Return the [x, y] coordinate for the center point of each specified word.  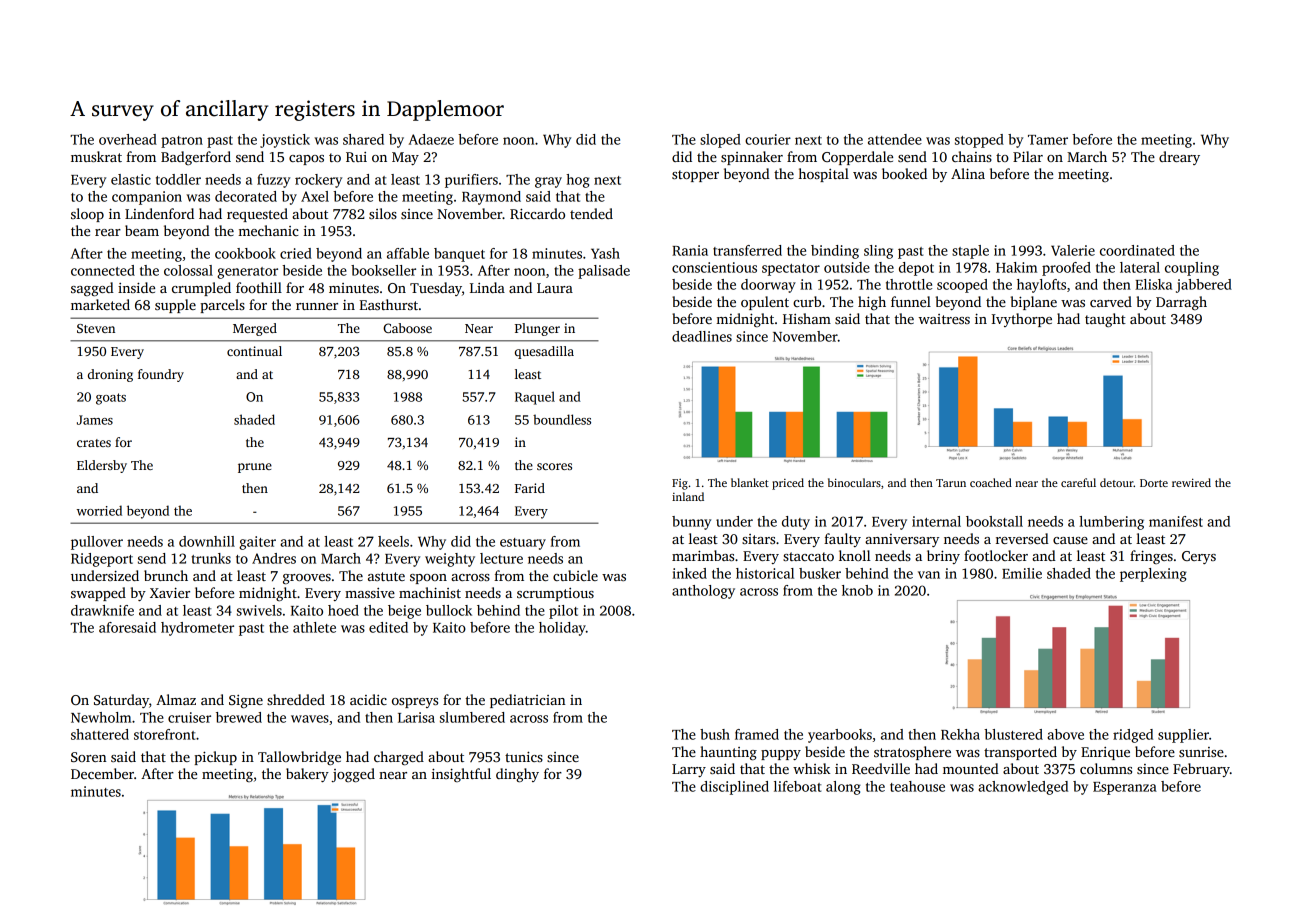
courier [768, 139]
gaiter [257, 543]
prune [255, 468]
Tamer [1048, 140]
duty [796, 523]
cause [1070, 540]
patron [182, 142]
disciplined [734, 788]
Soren [88, 757]
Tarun [951, 483]
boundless [562, 419]
